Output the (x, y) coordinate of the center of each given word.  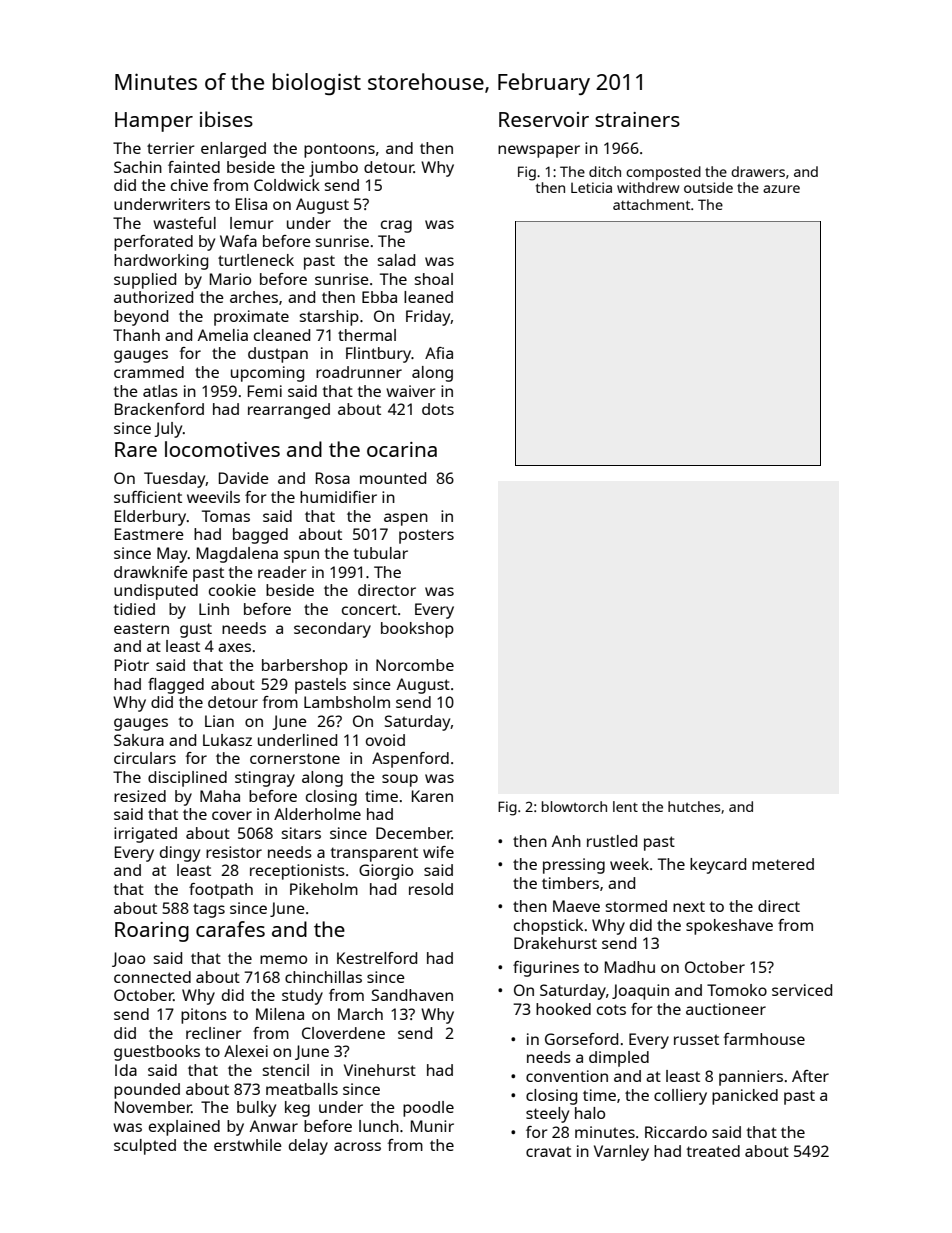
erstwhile (248, 1145)
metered (783, 864)
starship (329, 318)
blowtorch (574, 806)
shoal (433, 279)
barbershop (305, 667)
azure (781, 189)
